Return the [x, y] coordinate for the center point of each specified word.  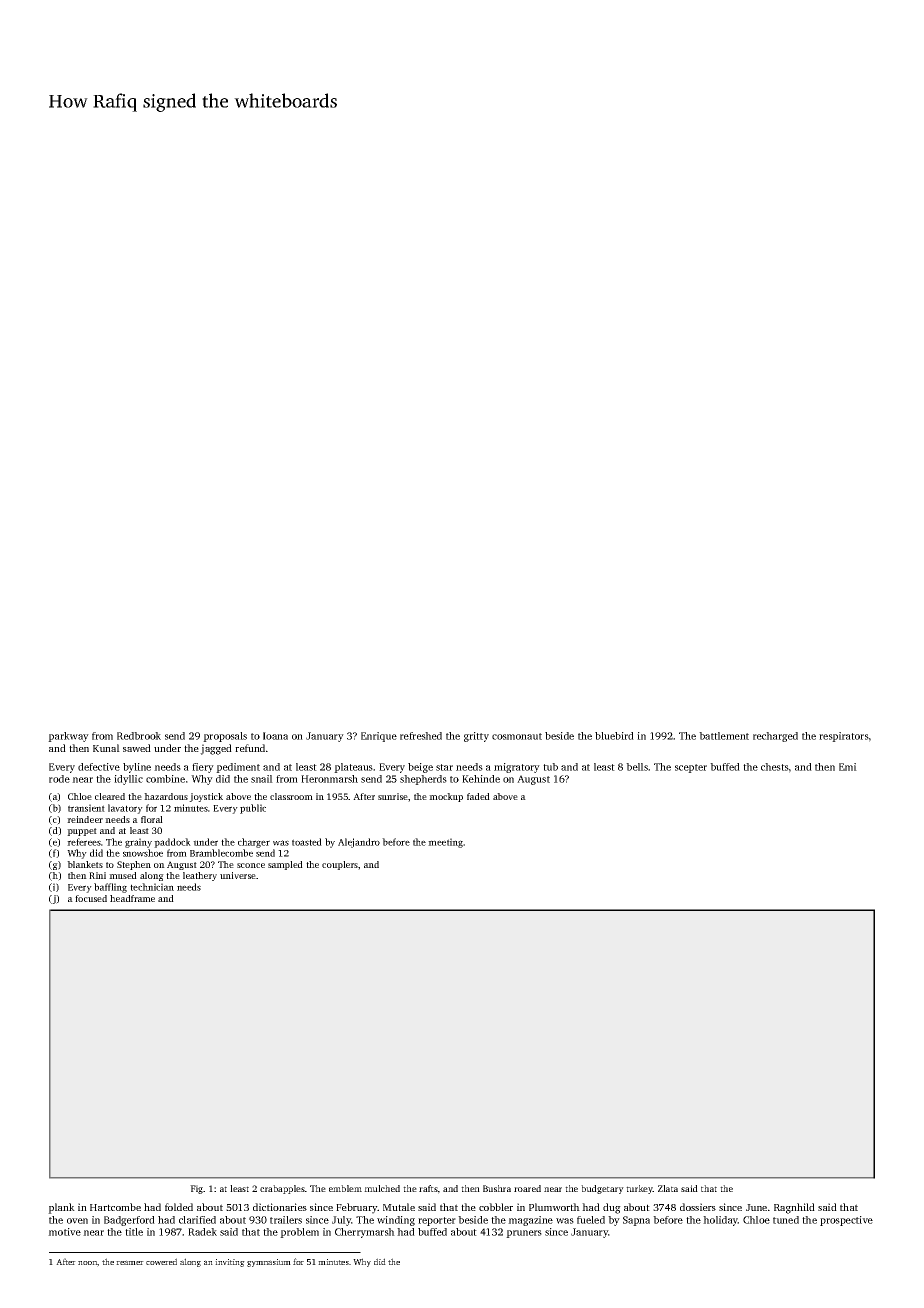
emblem [345, 1188]
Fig [197, 1189]
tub [550, 767]
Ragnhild [794, 1208]
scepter [691, 768]
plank [61, 1208]
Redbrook [139, 736]
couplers [340, 865]
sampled [285, 865]
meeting [445, 843]
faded [478, 796]
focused [91, 898]
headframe [132, 898]
